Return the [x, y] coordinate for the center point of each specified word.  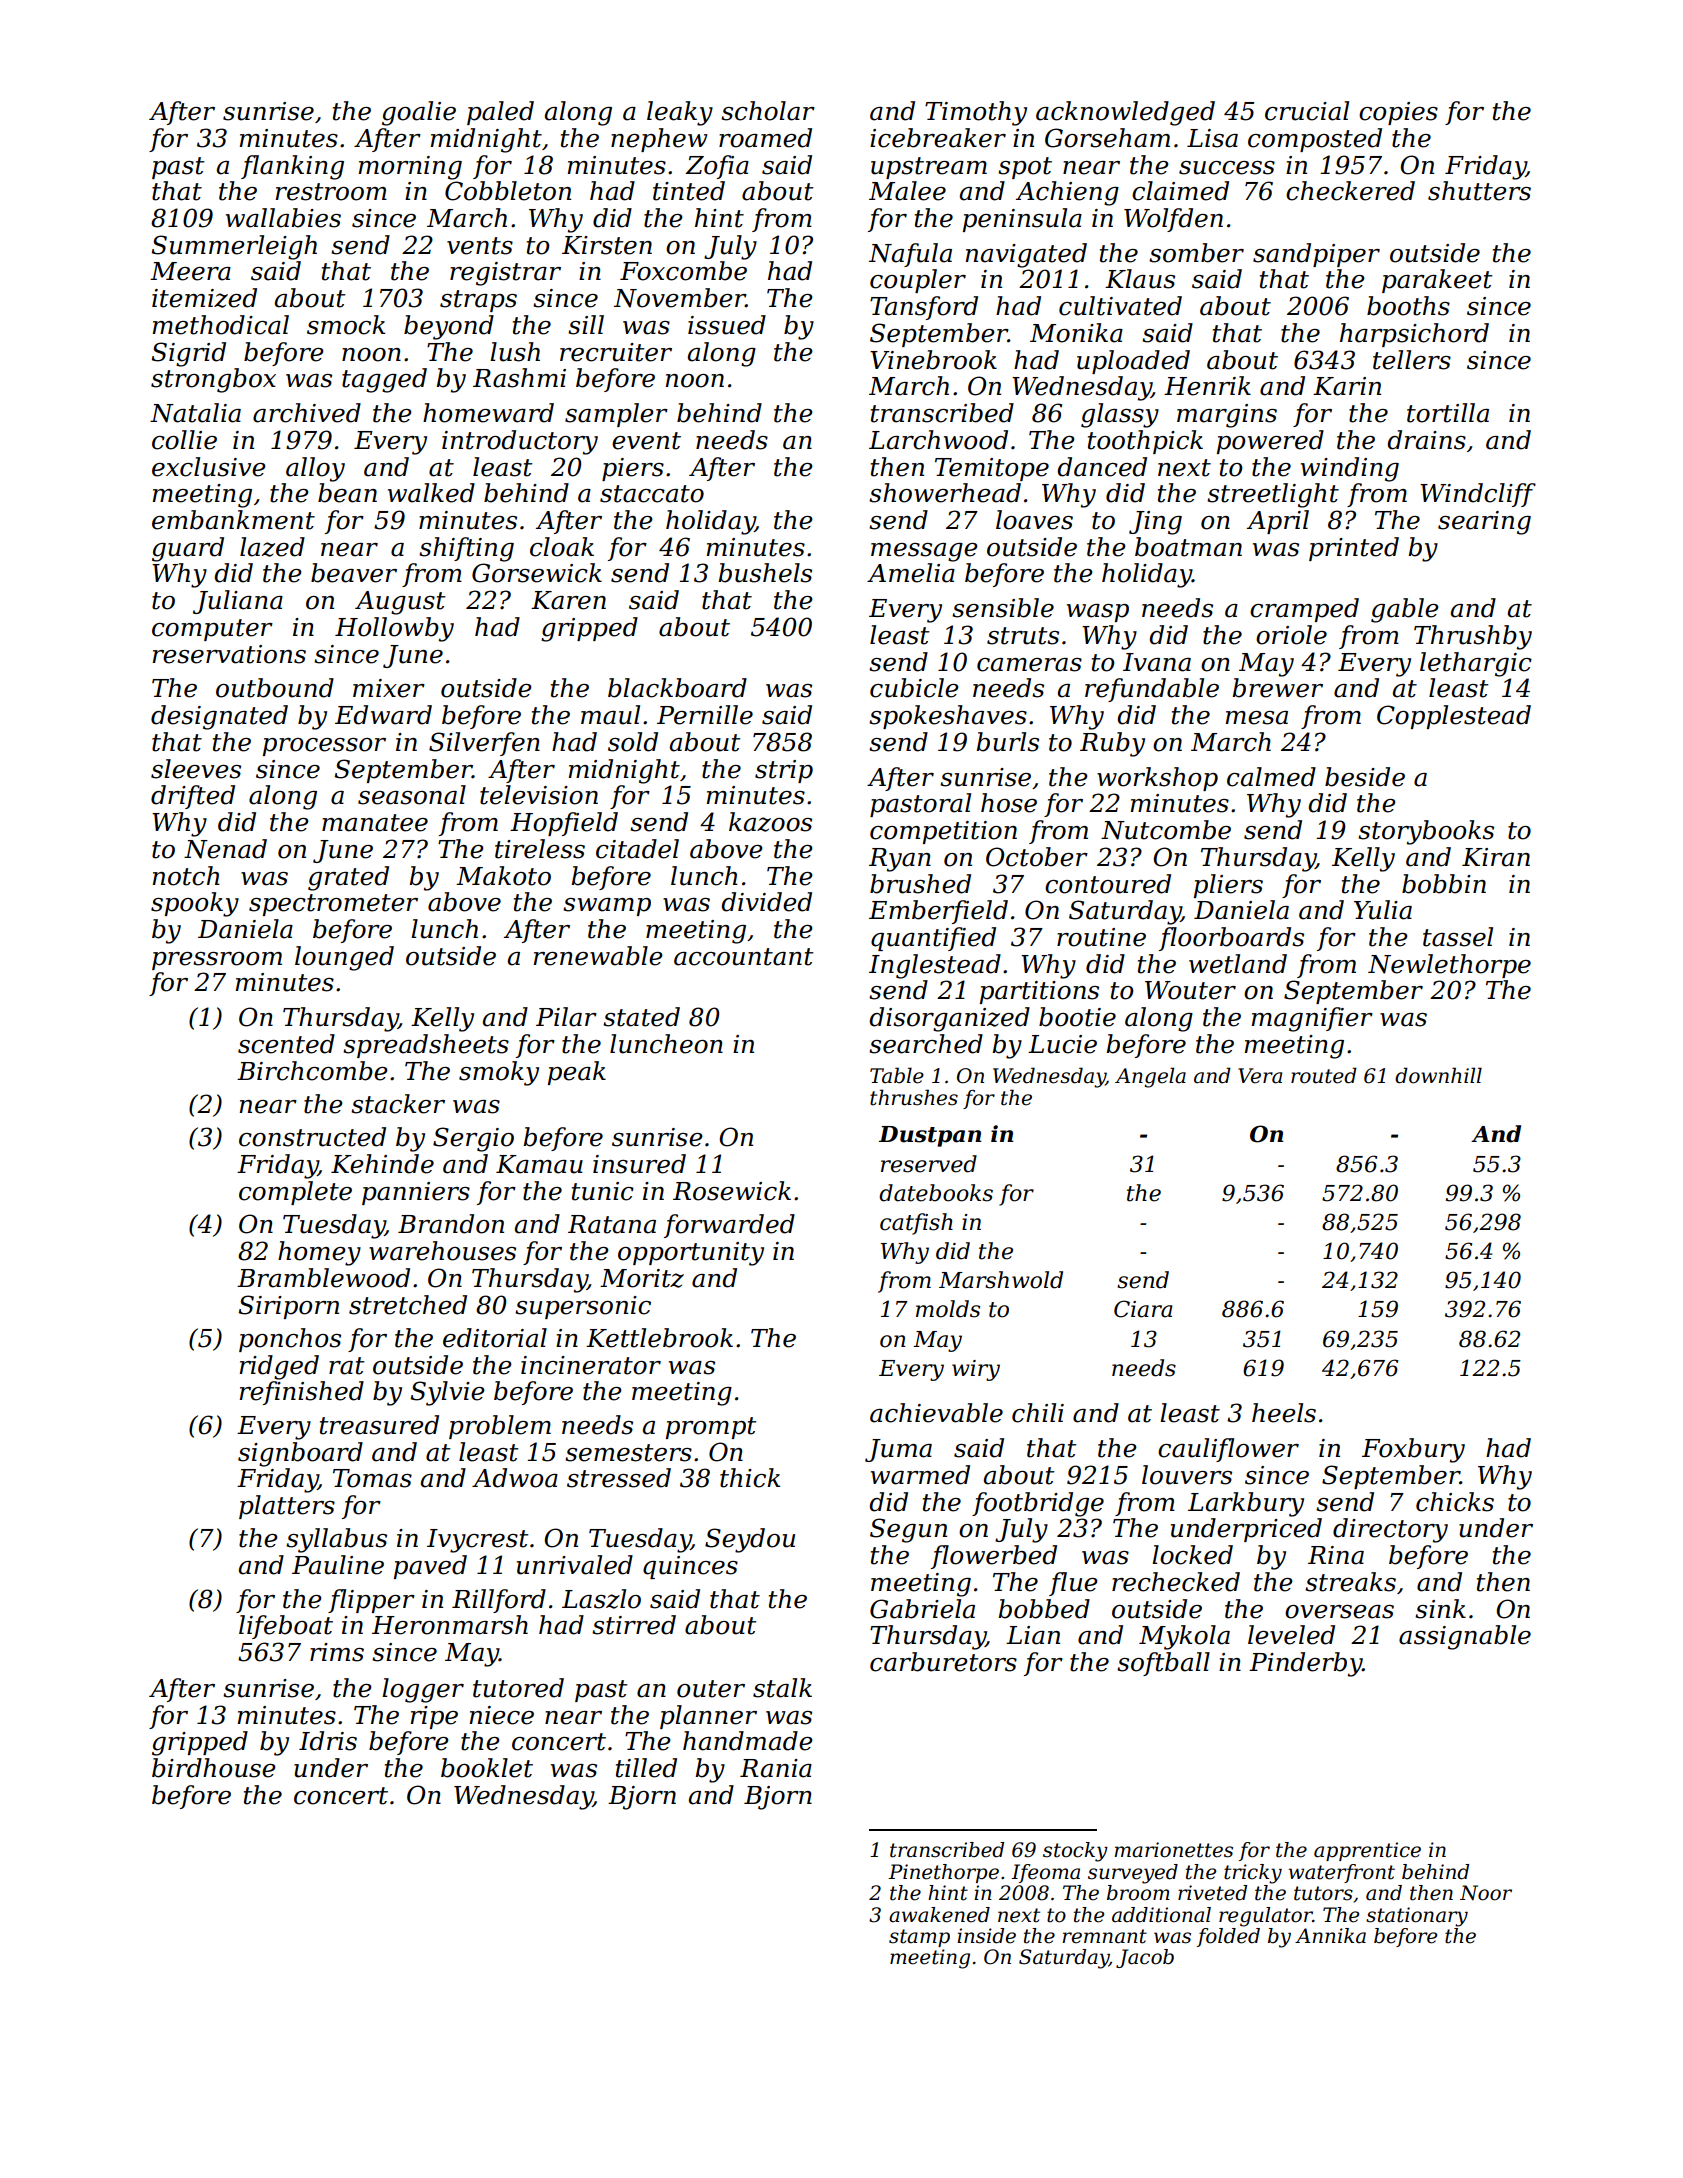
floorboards [1231, 939]
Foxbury [1413, 1450]
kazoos [770, 822]
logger [423, 1690]
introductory [520, 442]
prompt [711, 1428]
